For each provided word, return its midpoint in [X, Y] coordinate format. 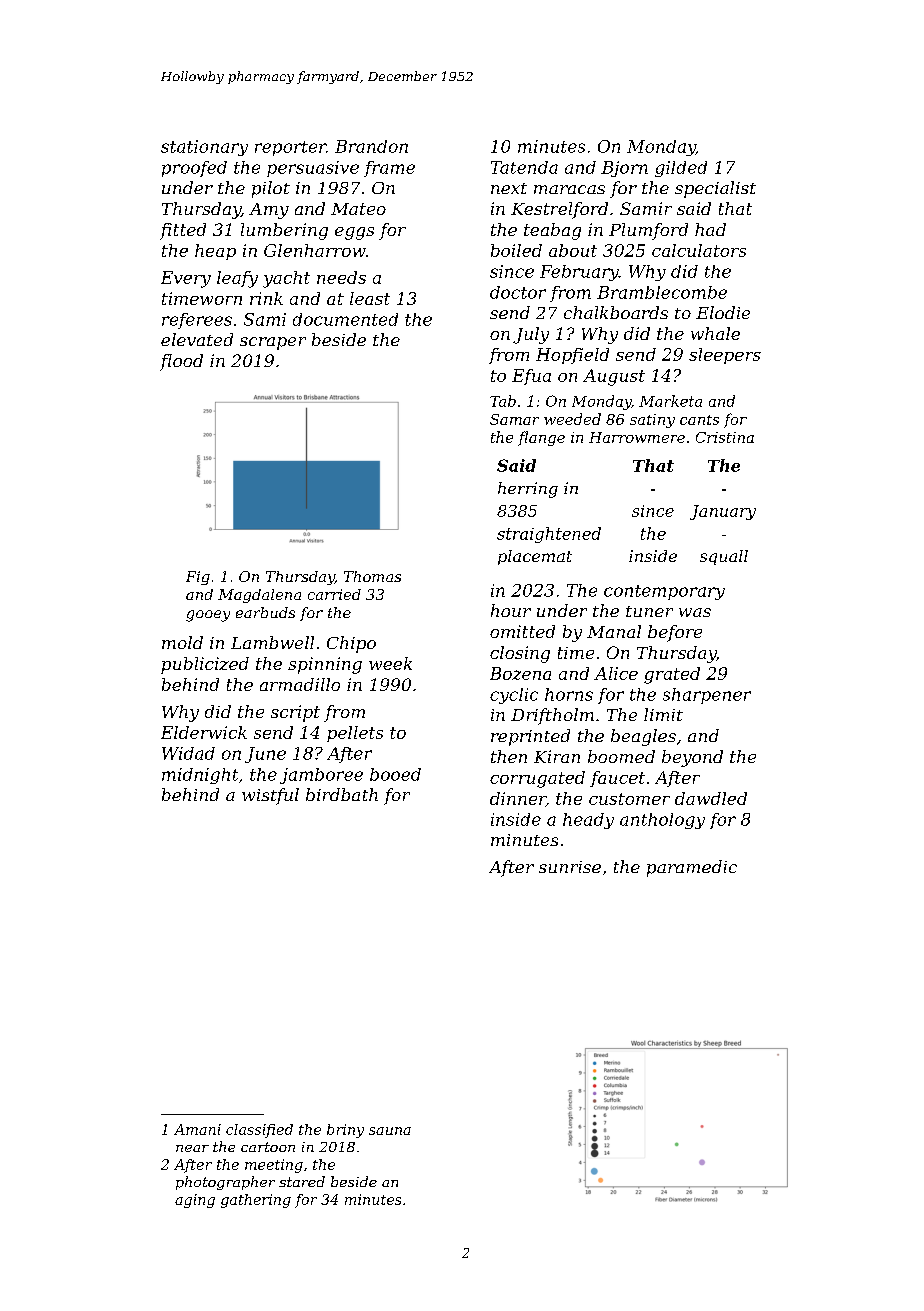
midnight [200, 776]
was [695, 612]
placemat [535, 557]
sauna [390, 1131]
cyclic [514, 696]
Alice [616, 673]
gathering [256, 1201]
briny [345, 1131]
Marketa [670, 401]
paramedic [692, 868]
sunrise [570, 867]
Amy [269, 211]
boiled [516, 250]
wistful [270, 796]
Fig [198, 578]
